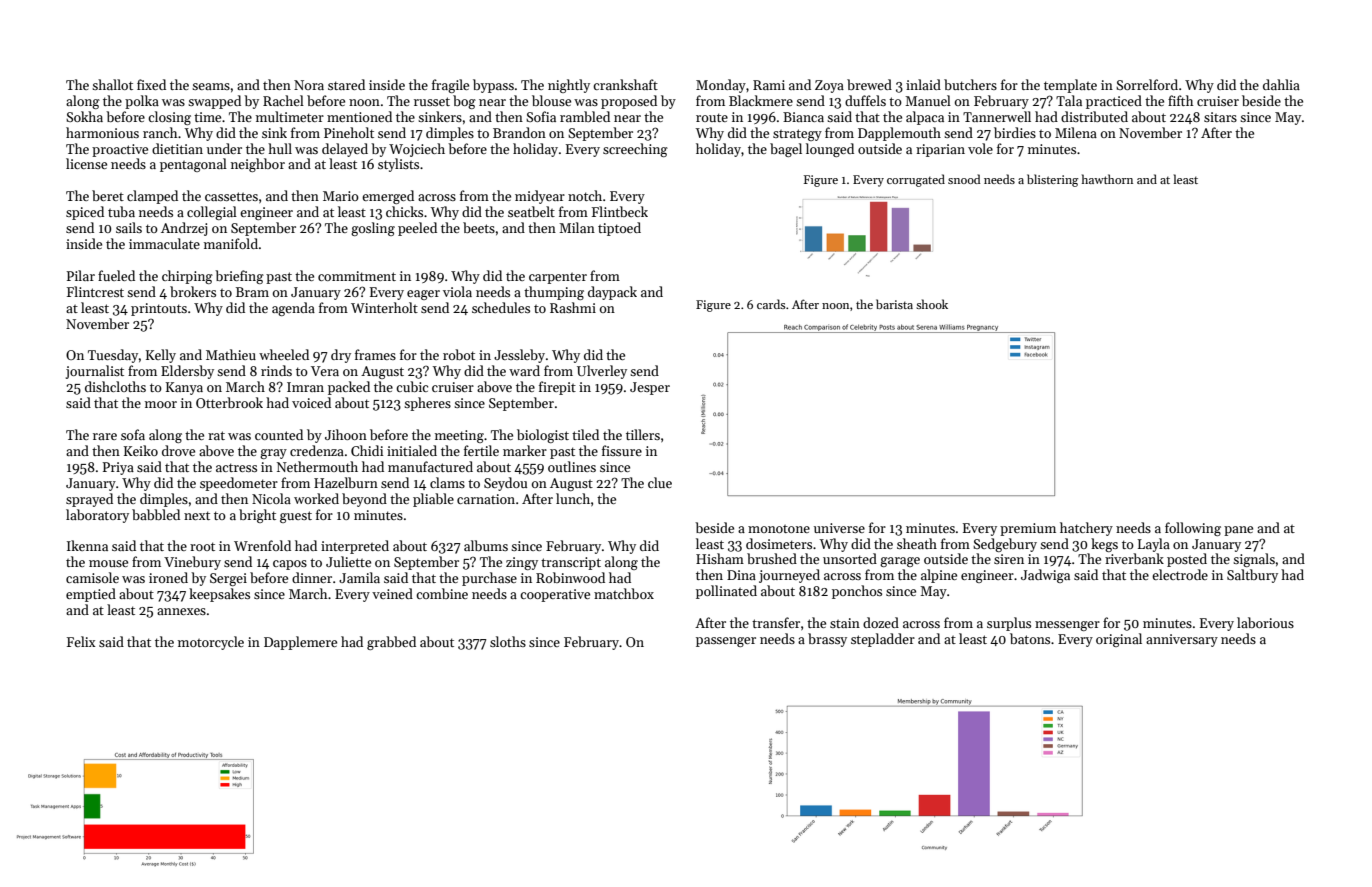 The image size is (1372, 887). Describe the element at coordinates (1107, 179) in the screenshot. I see `hawthorn` at that location.
